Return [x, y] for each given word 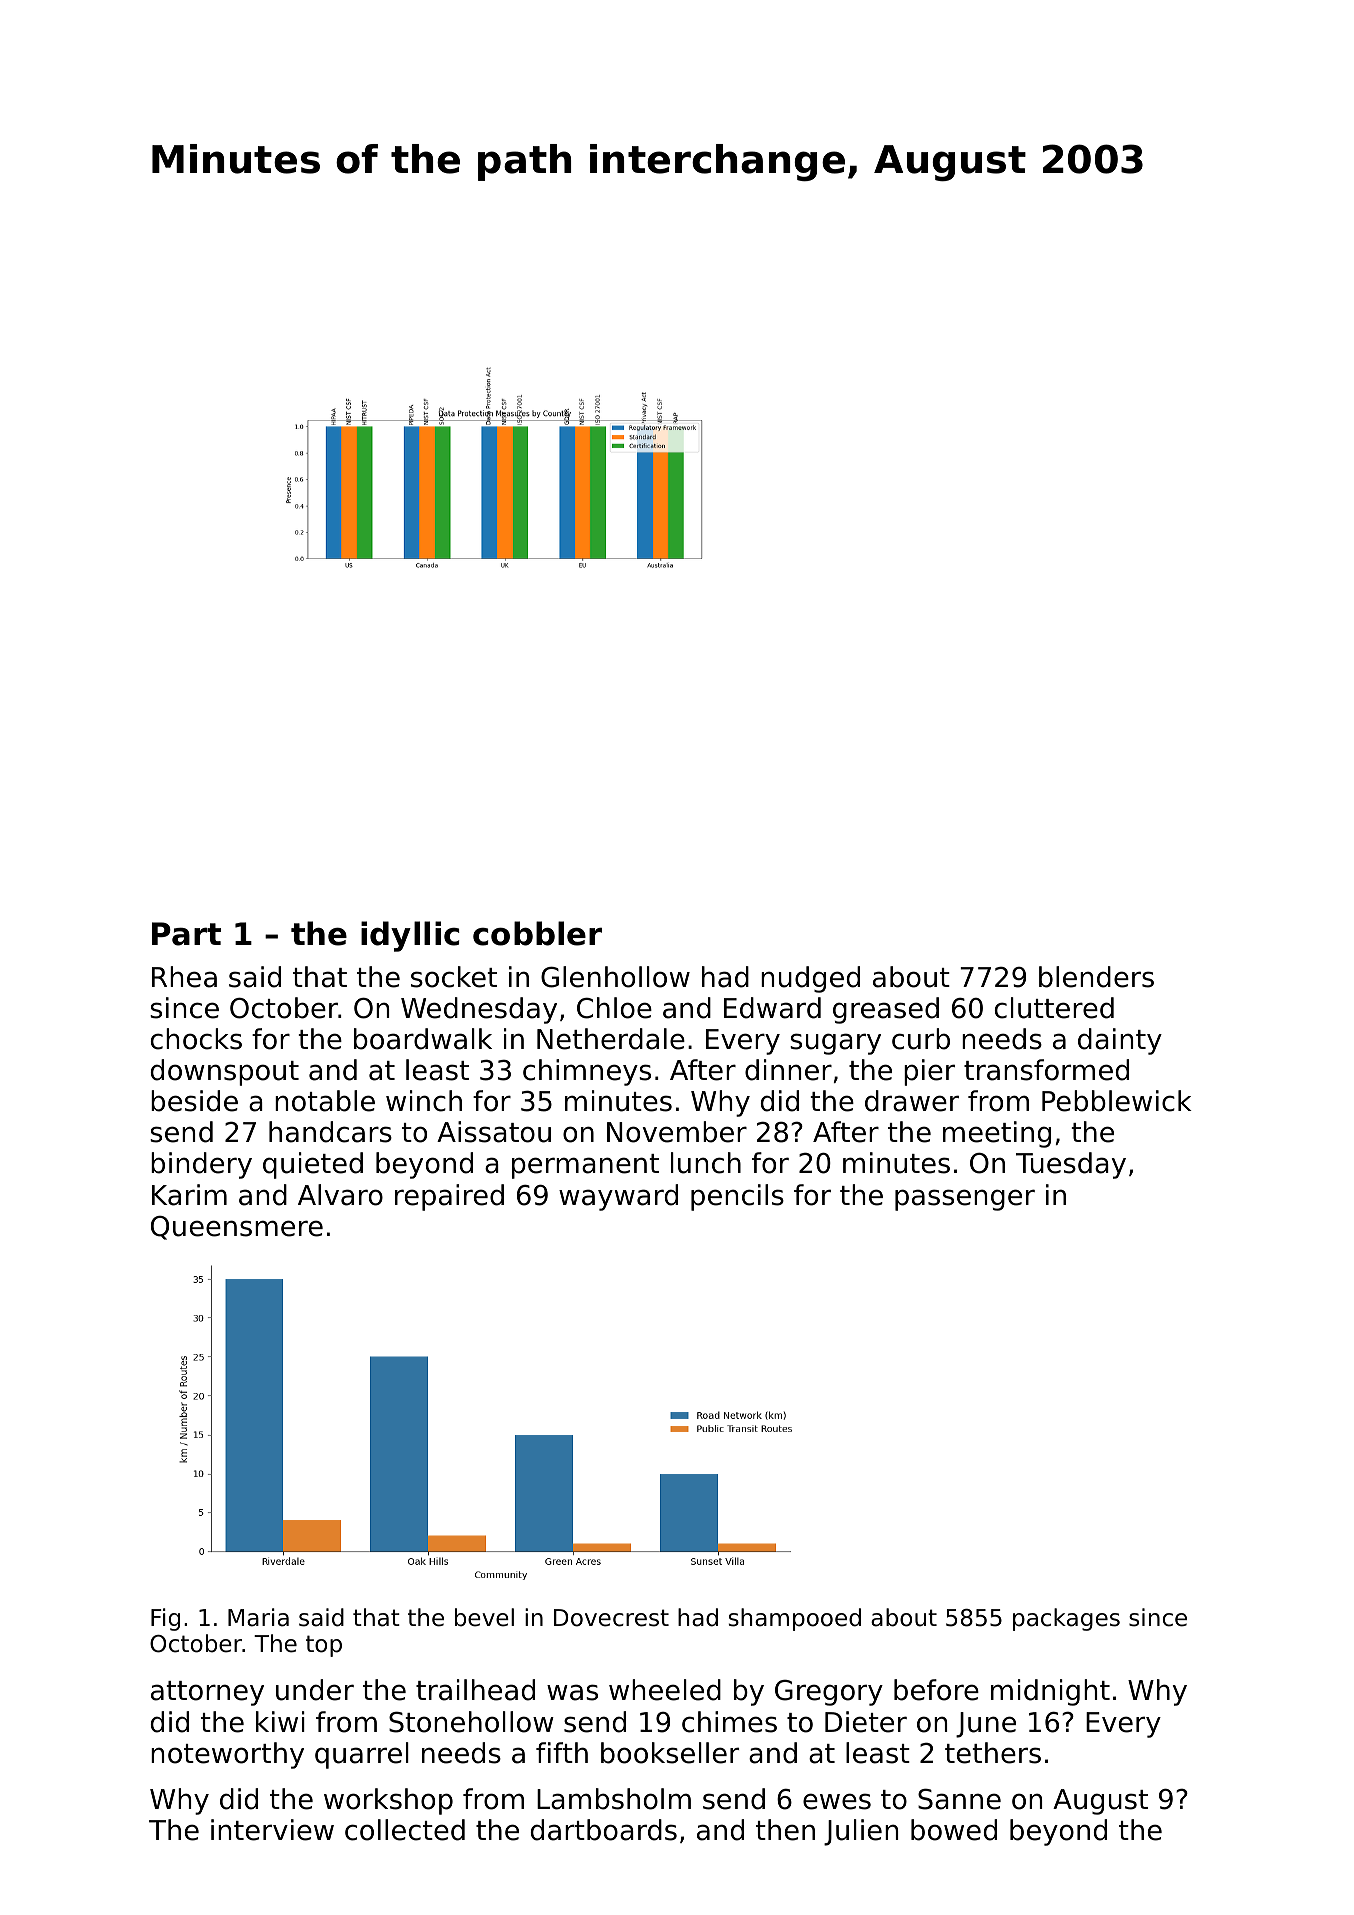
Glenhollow [615, 977]
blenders [1096, 977]
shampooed [795, 1619]
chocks [196, 1039]
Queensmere [237, 1228]
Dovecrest [611, 1618]
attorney [207, 1693]
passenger [965, 1200]
